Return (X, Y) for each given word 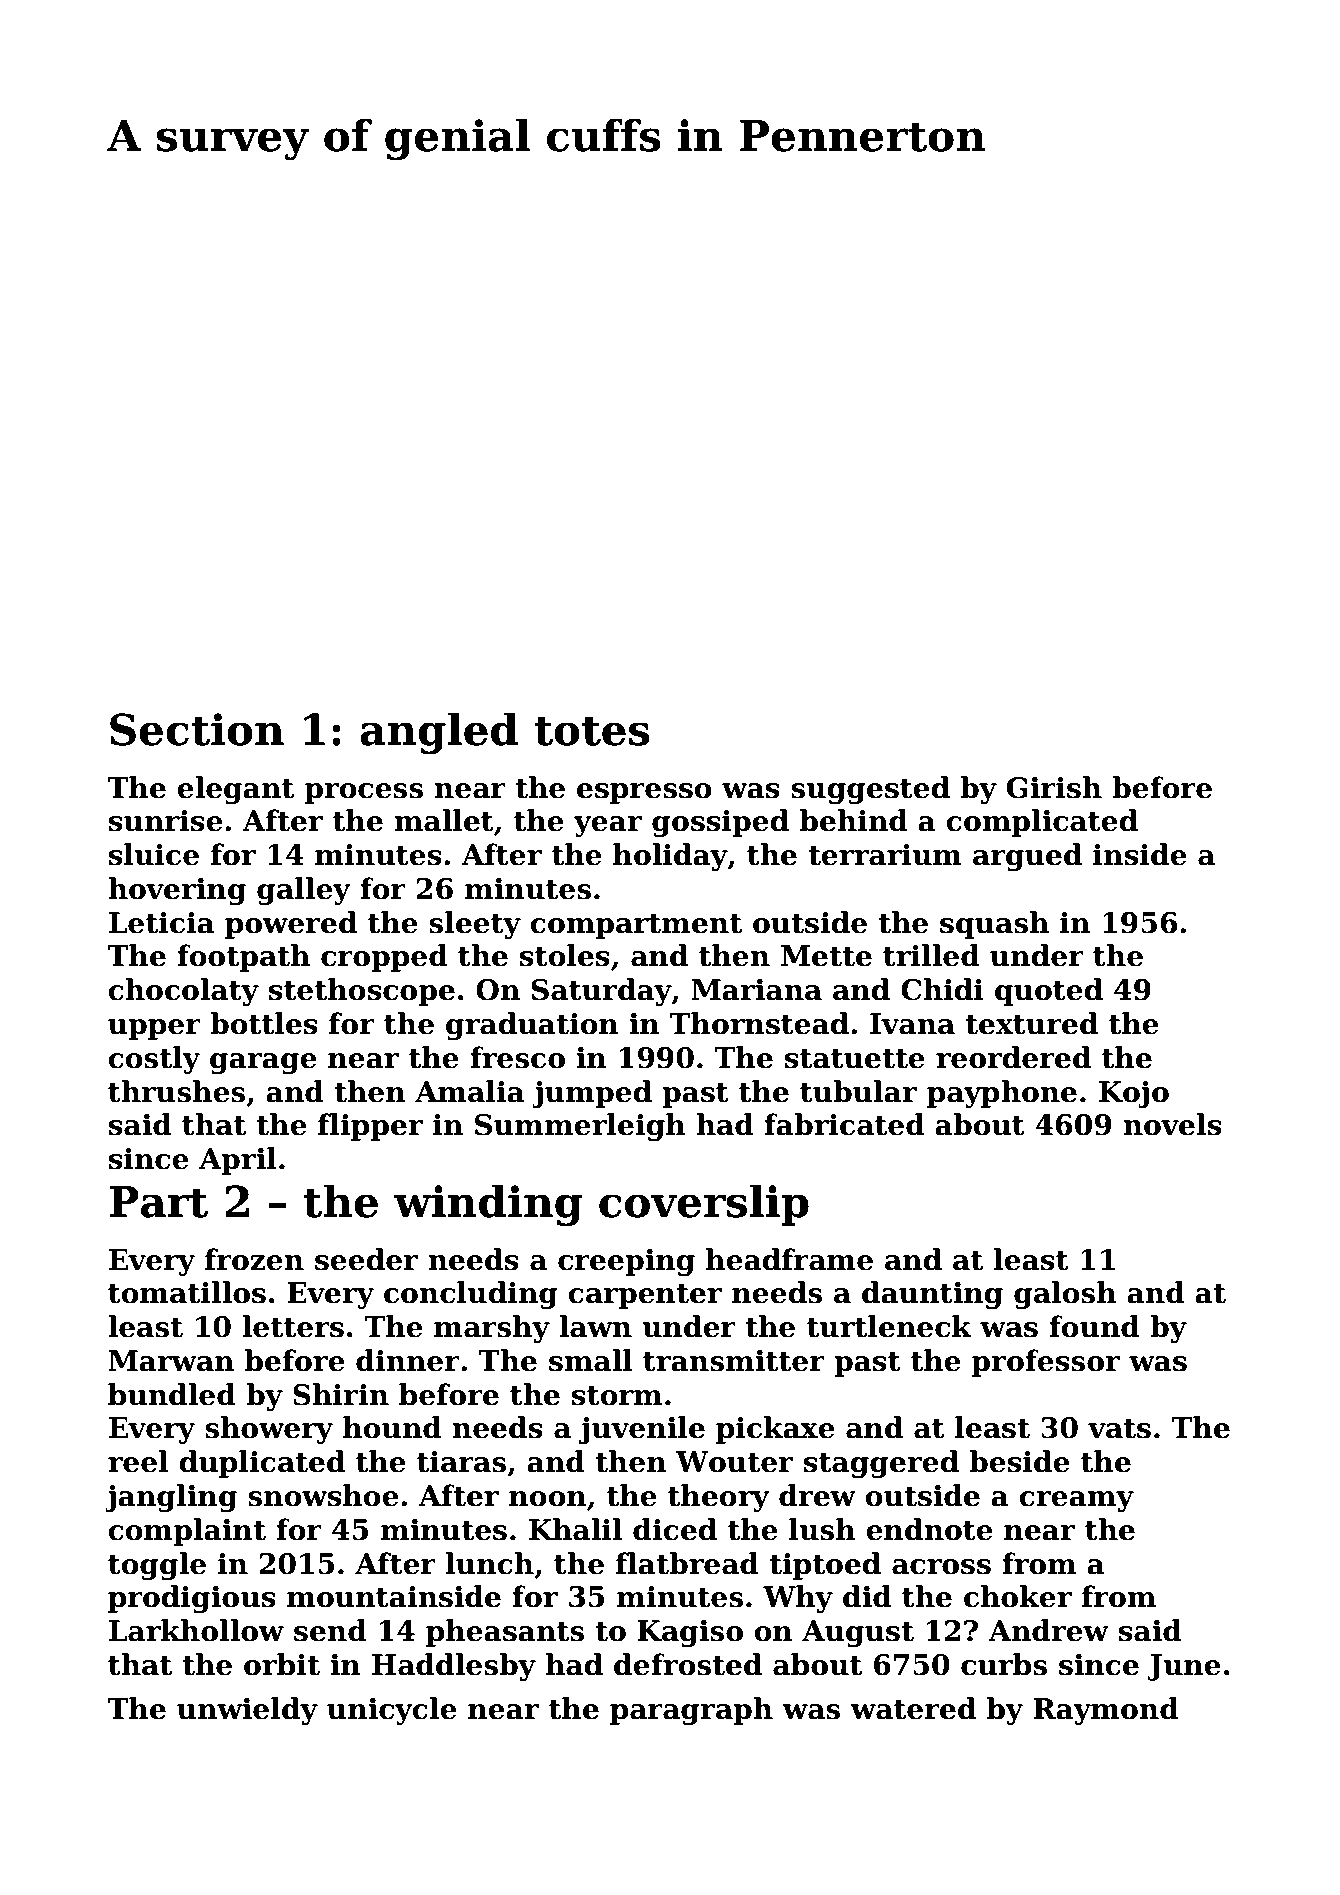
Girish (1054, 787)
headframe (789, 1259)
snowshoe (323, 1495)
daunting (932, 1295)
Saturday (602, 992)
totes (592, 731)
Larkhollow (196, 1630)
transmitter (734, 1361)
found (1094, 1326)
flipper (370, 1127)
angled (439, 733)
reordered (1013, 1057)
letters (293, 1326)
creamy (1076, 1501)
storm (617, 1396)
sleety (475, 925)
